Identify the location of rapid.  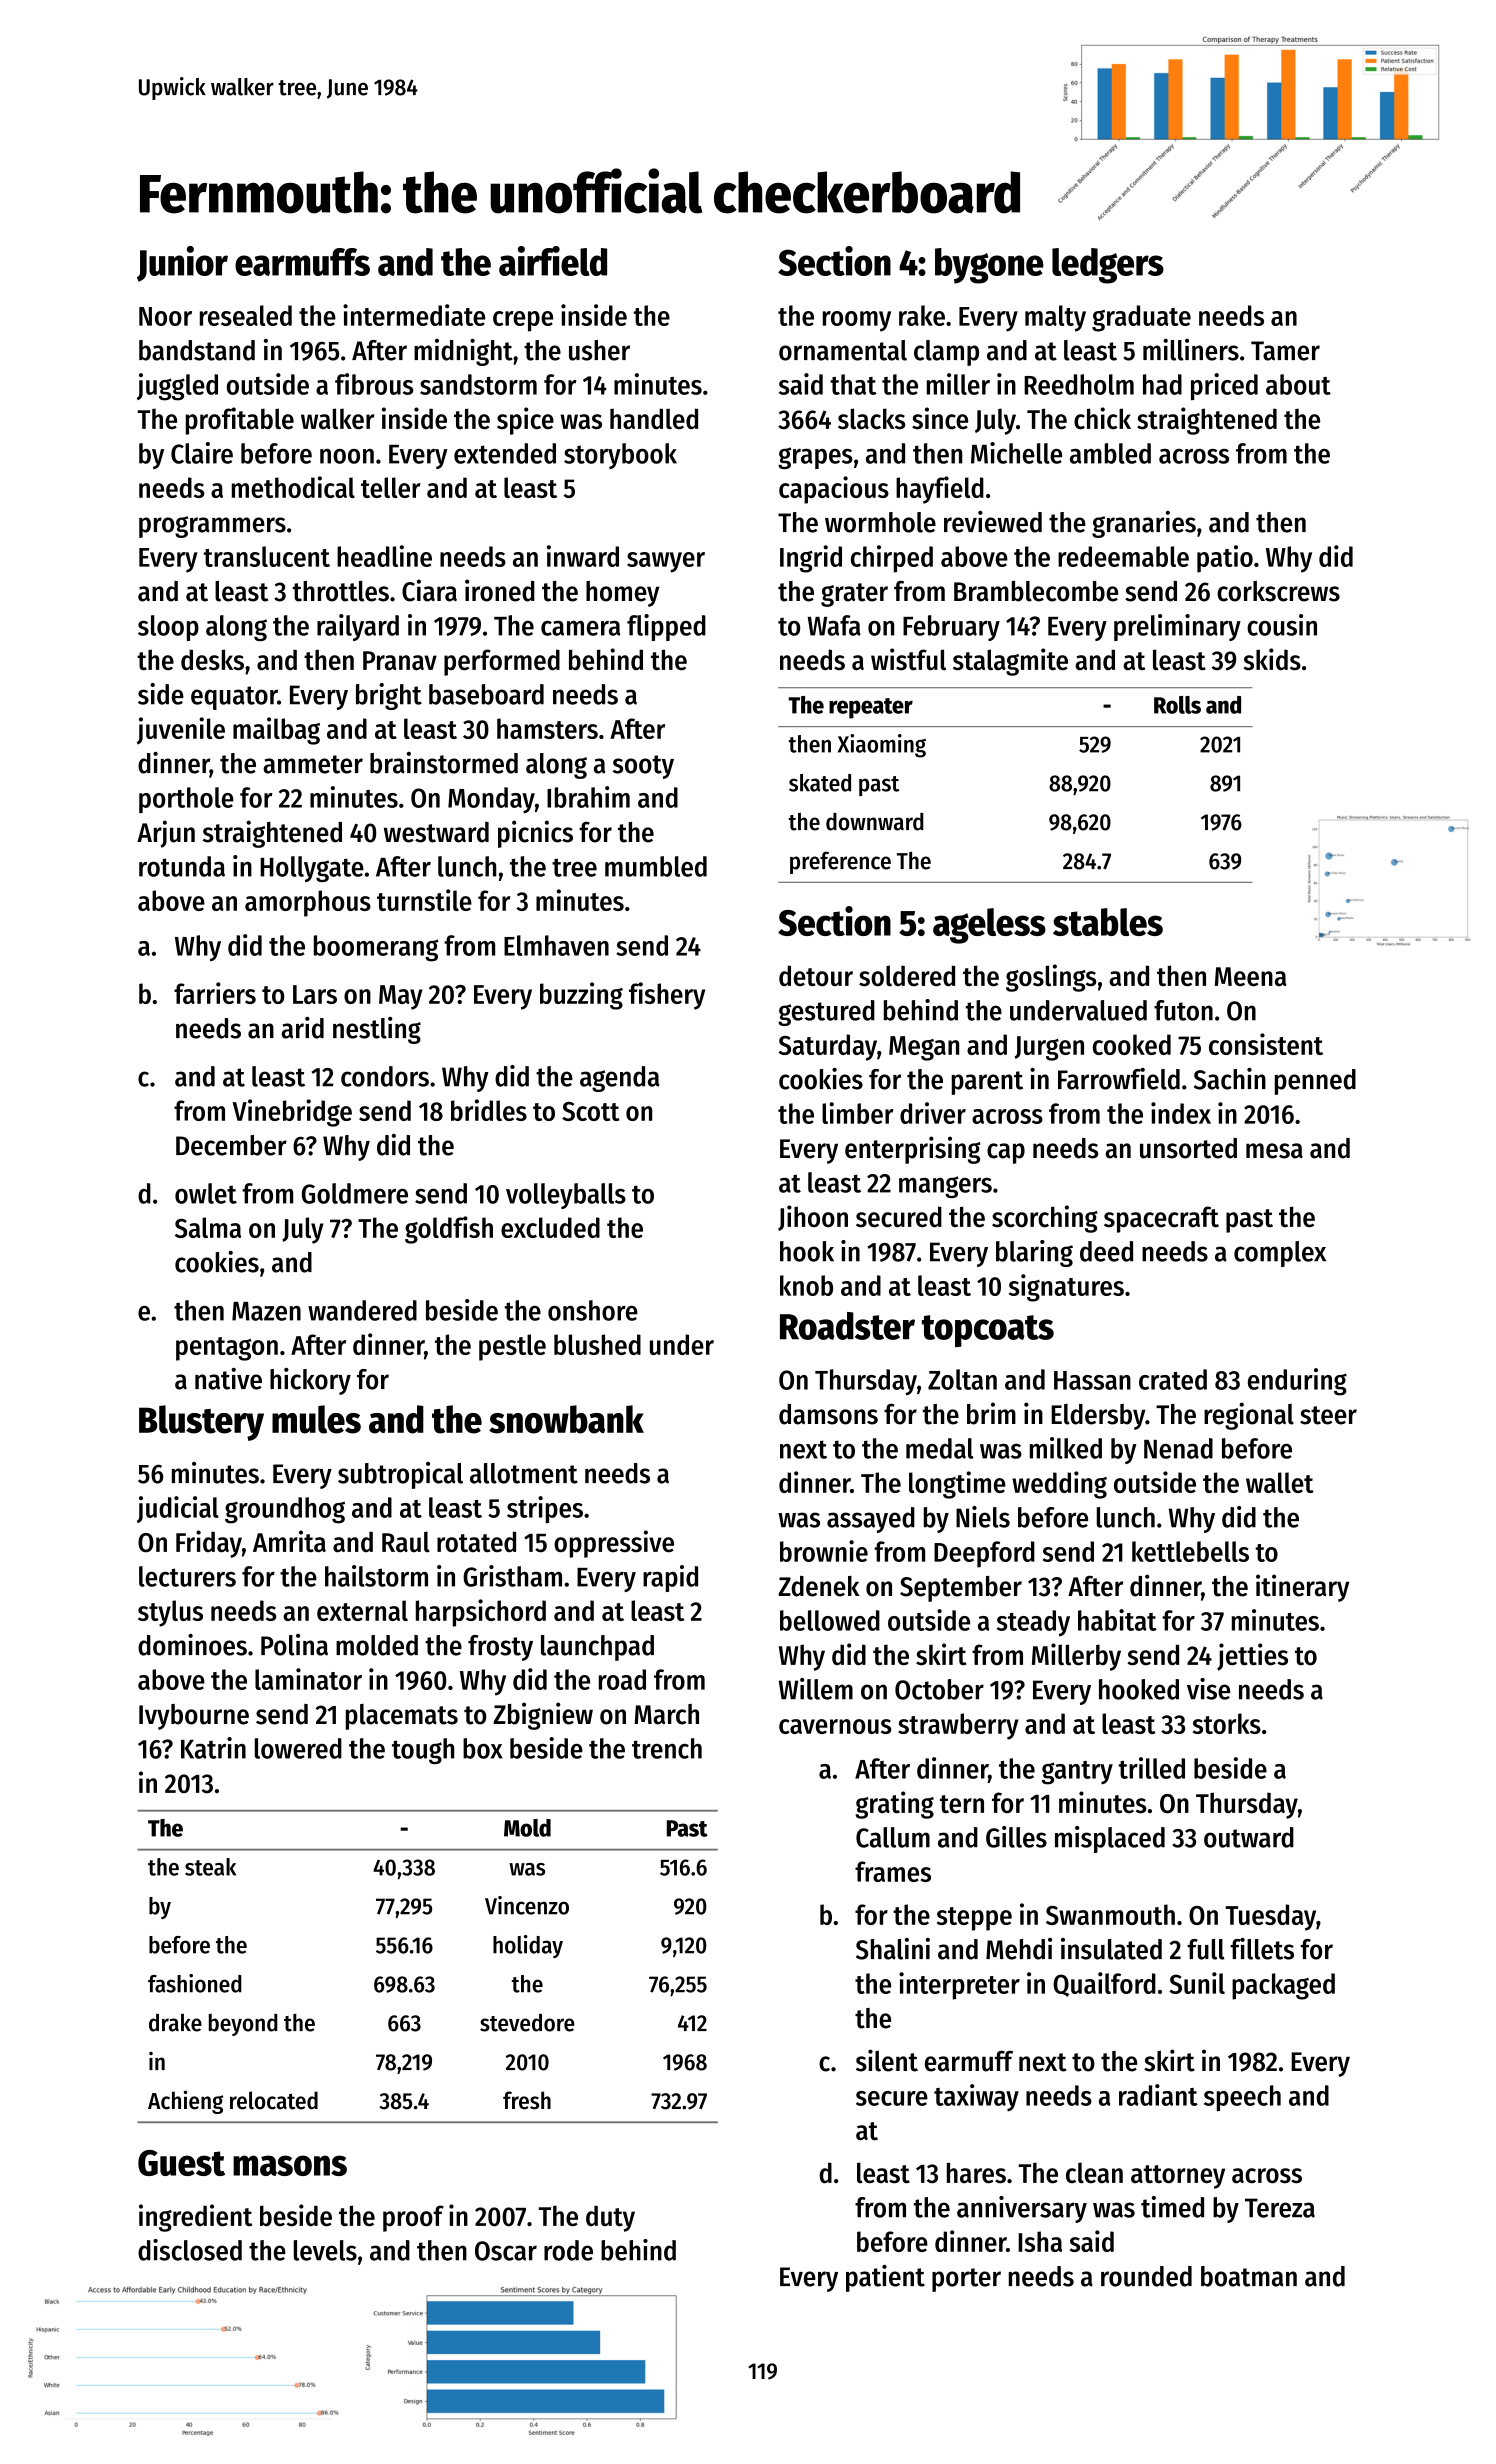
(670, 1578).
